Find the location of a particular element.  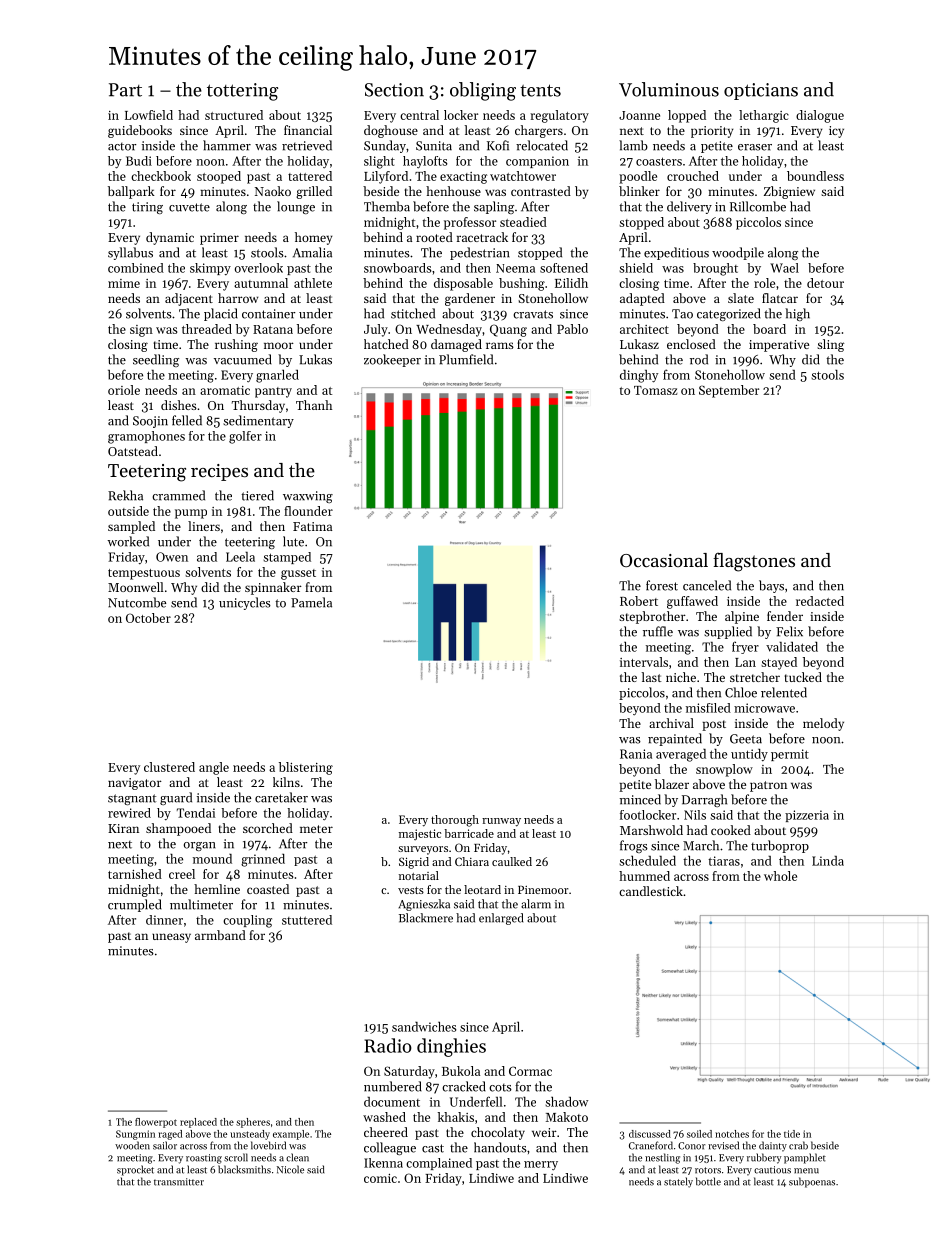

combined is located at coordinates (136, 268).
